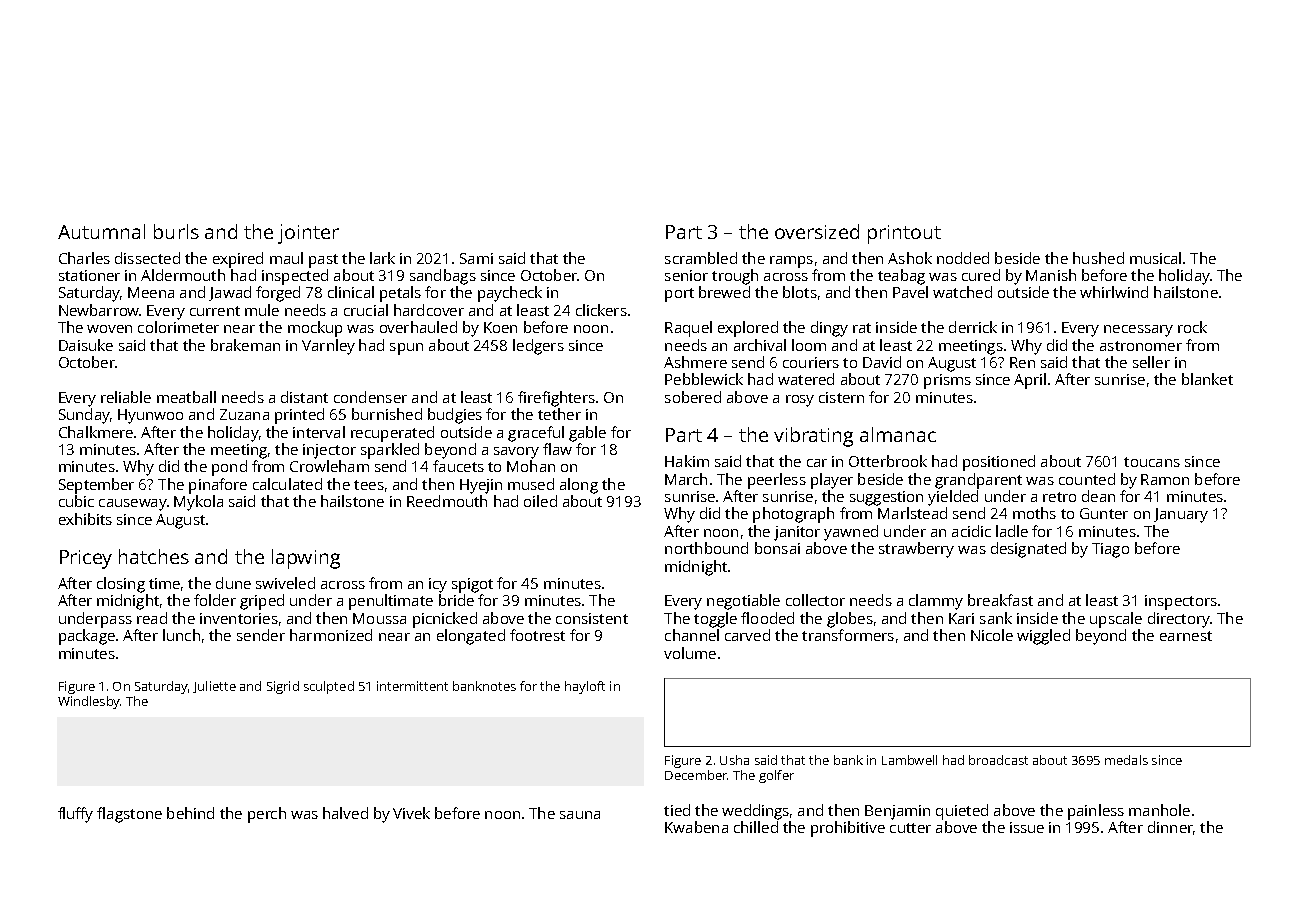 This image has width=1308, height=924. I want to click on northbound, so click(706, 548).
